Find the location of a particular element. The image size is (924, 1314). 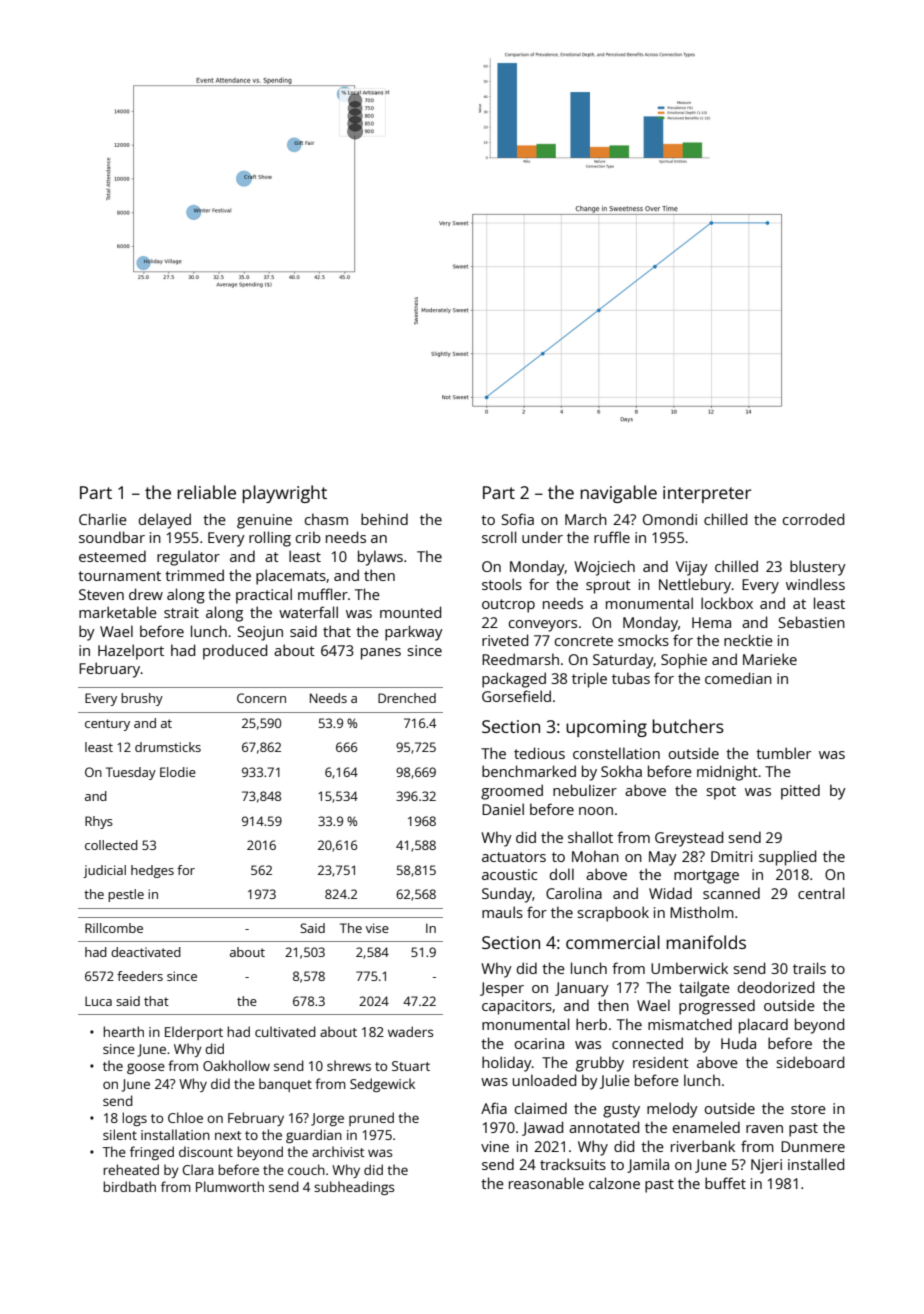

comedian is located at coordinates (738, 678).
